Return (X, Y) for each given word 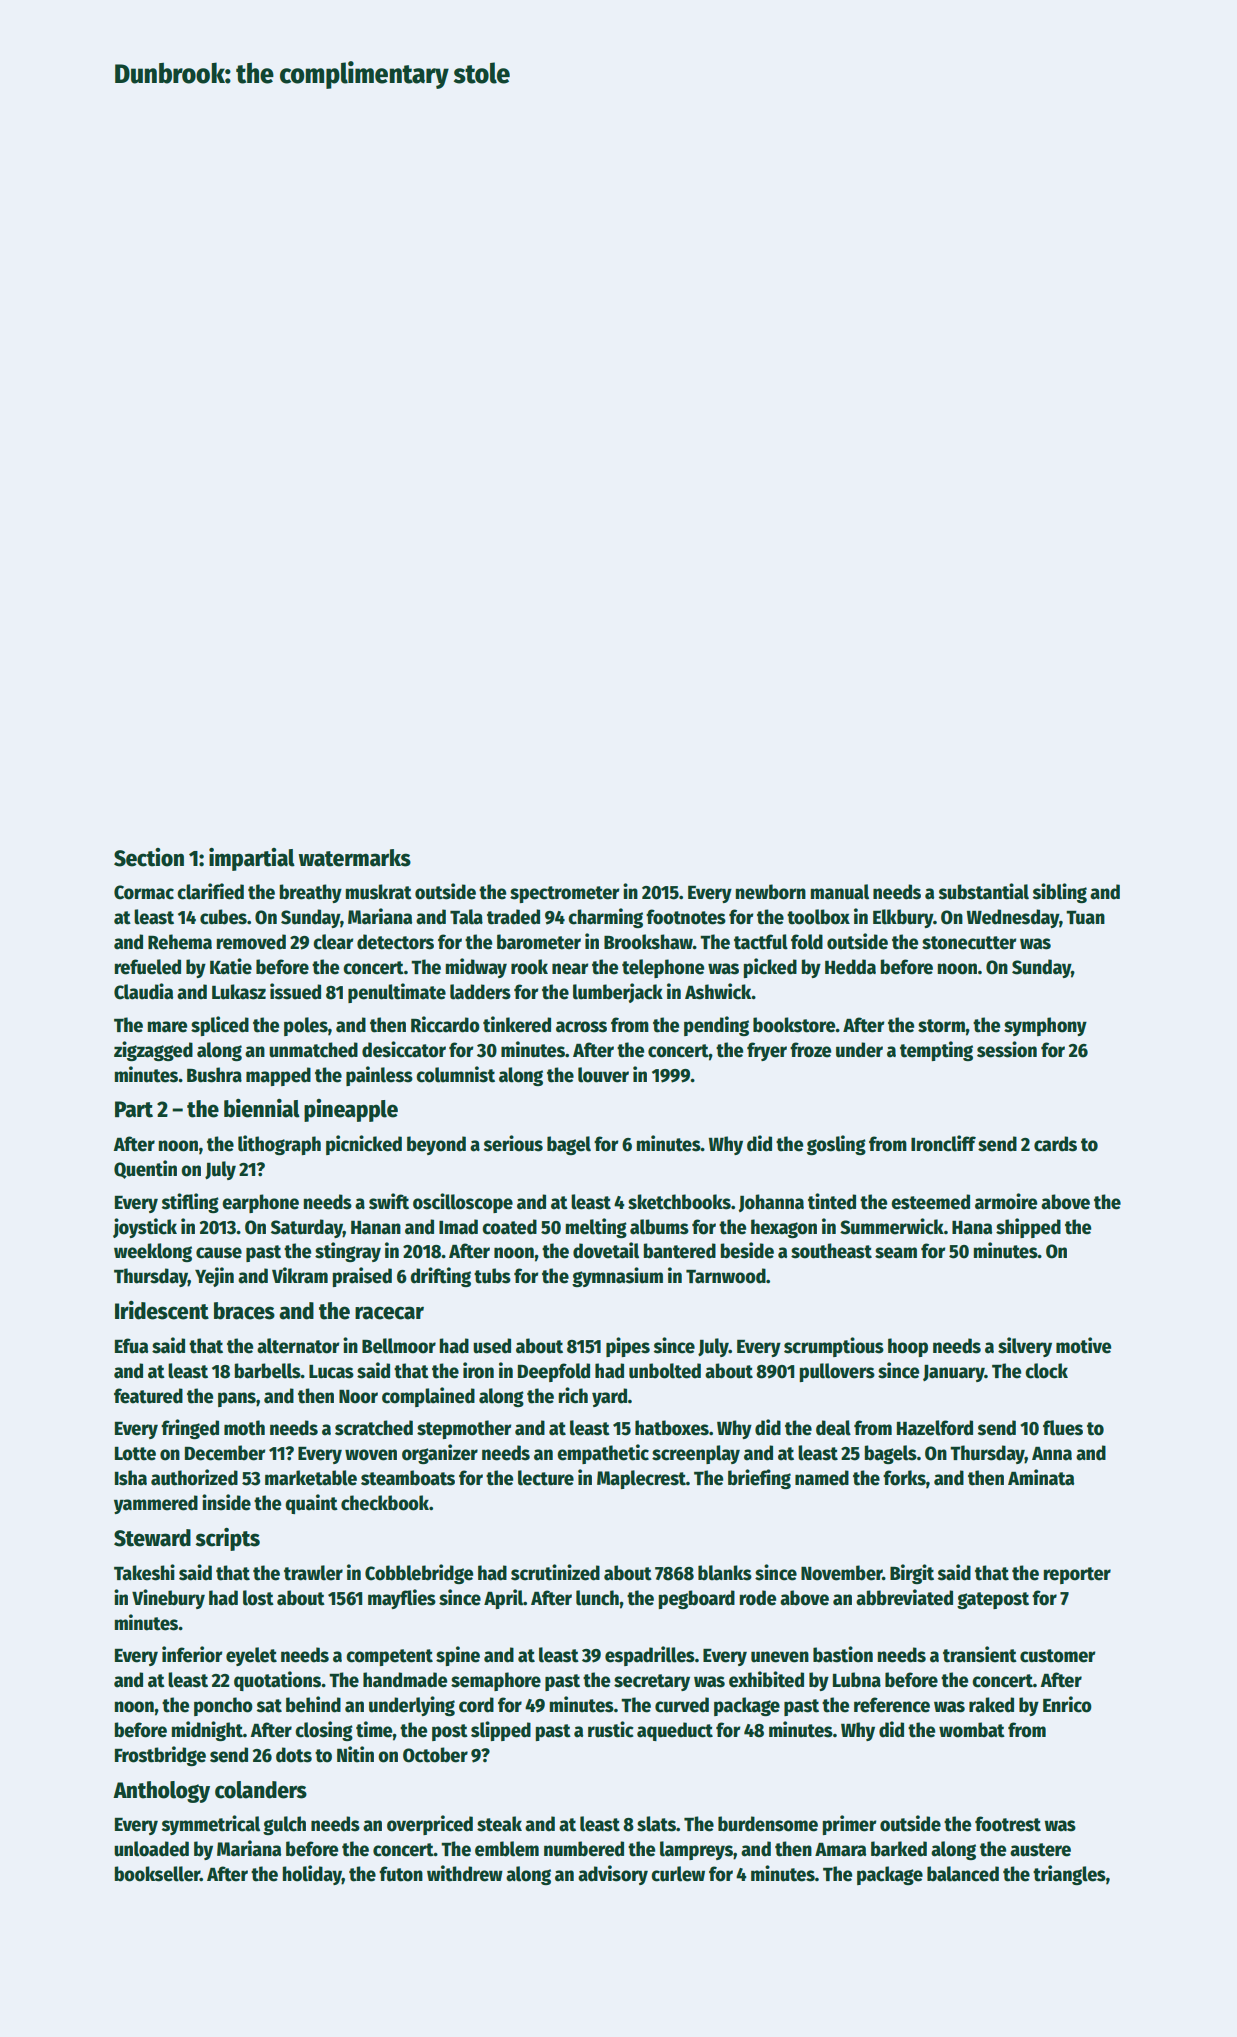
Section (149, 857)
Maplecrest (641, 1479)
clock (1046, 1371)
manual (839, 892)
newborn (770, 892)
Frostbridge (160, 1756)
